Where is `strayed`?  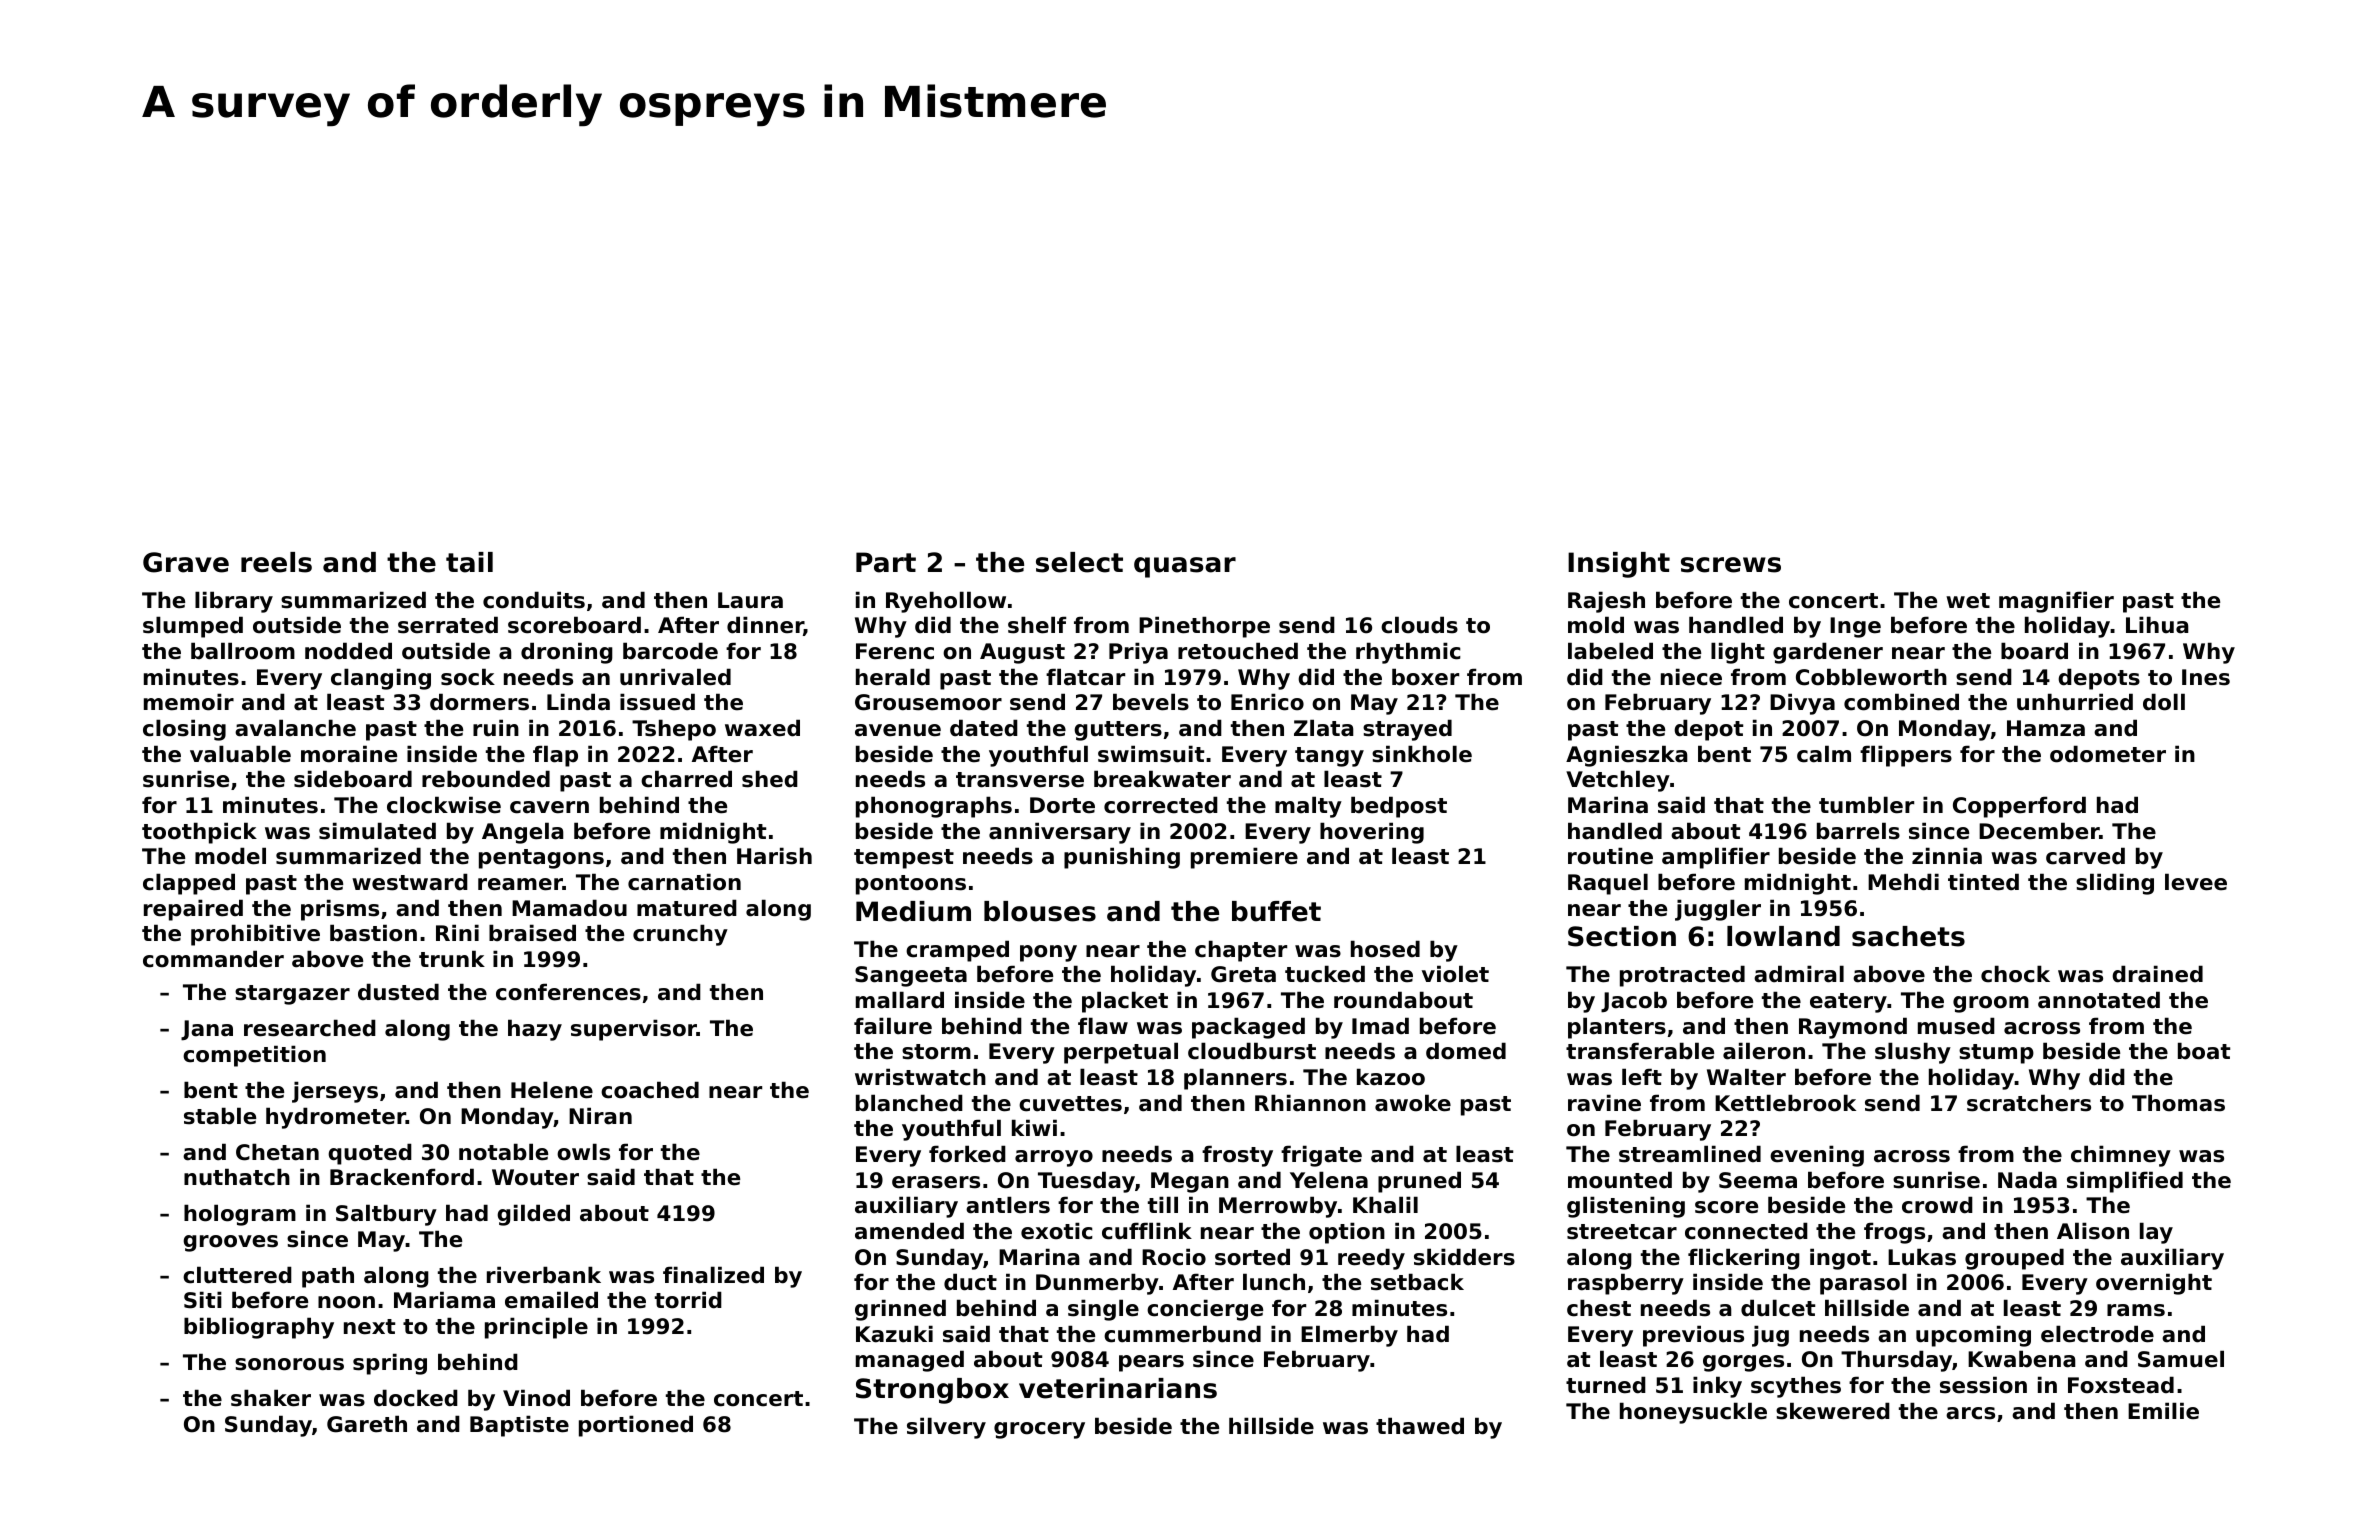
strayed is located at coordinates (1407, 730).
